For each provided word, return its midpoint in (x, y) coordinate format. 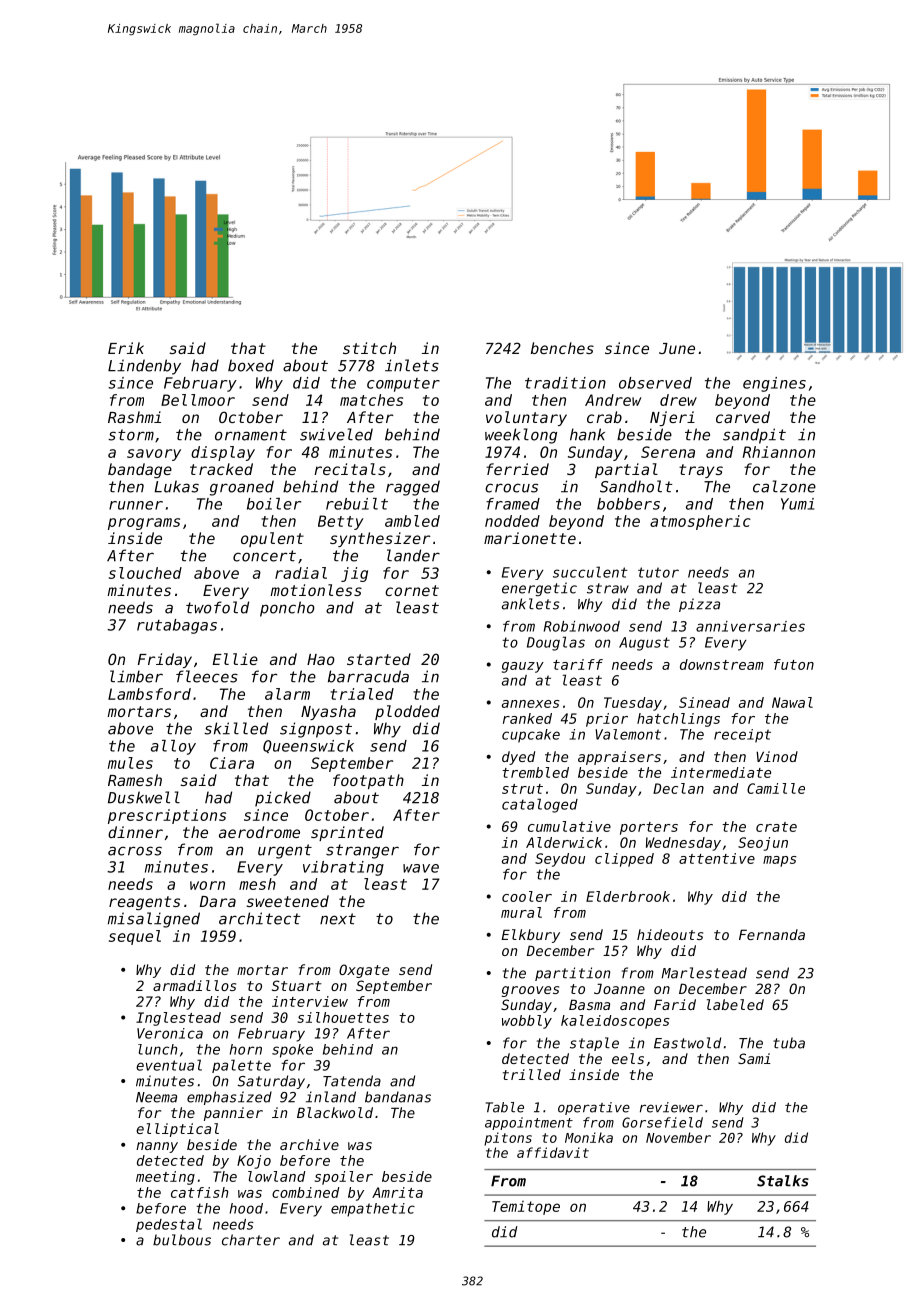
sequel (135, 937)
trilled (532, 1074)
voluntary (526, 418)
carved (743, 417)
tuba (789, 1043)
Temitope (526, 1208)
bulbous (182, 1240)
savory (154, 455)
